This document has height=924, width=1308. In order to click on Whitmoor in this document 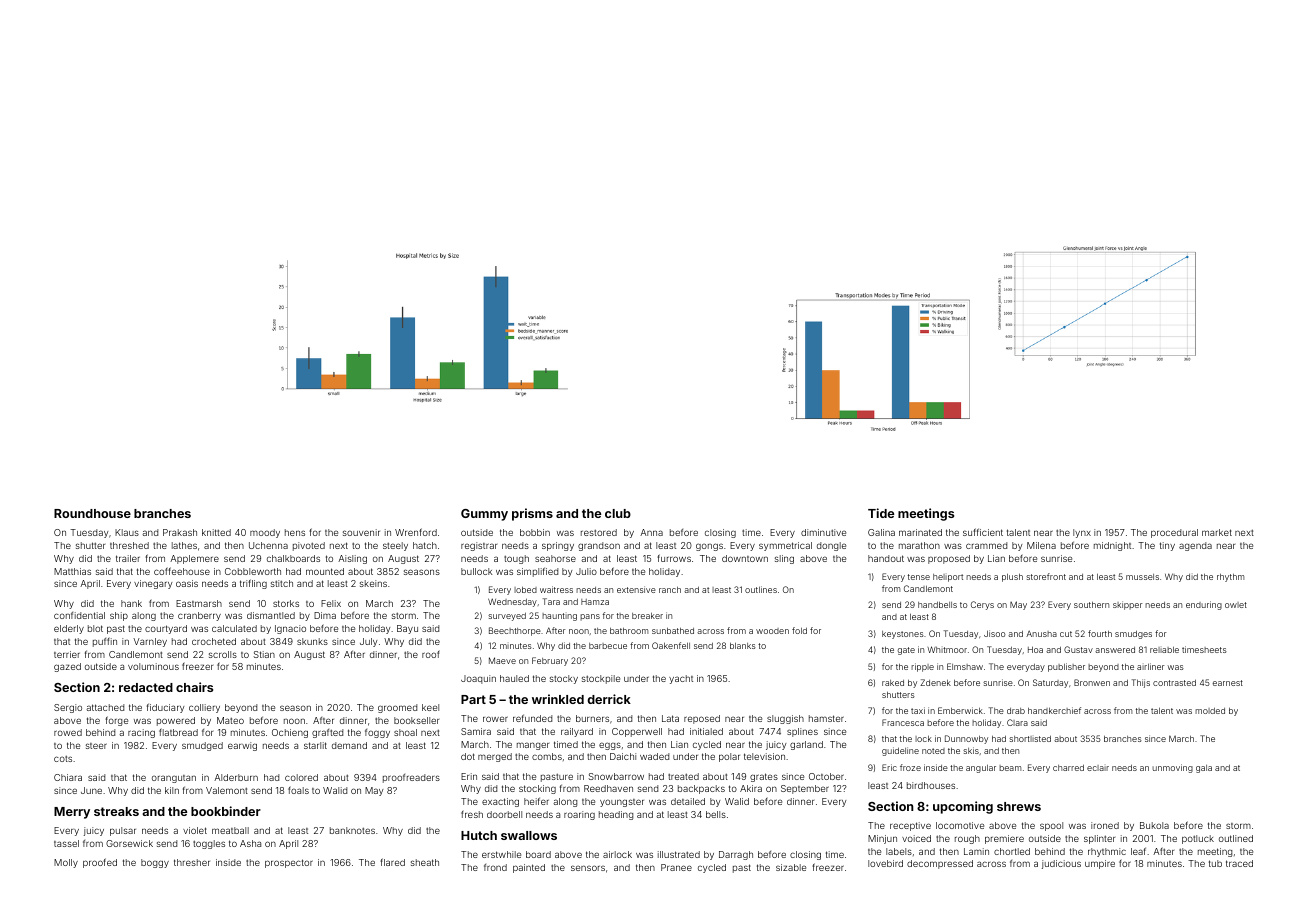, I will do `click(947, 649)`.
